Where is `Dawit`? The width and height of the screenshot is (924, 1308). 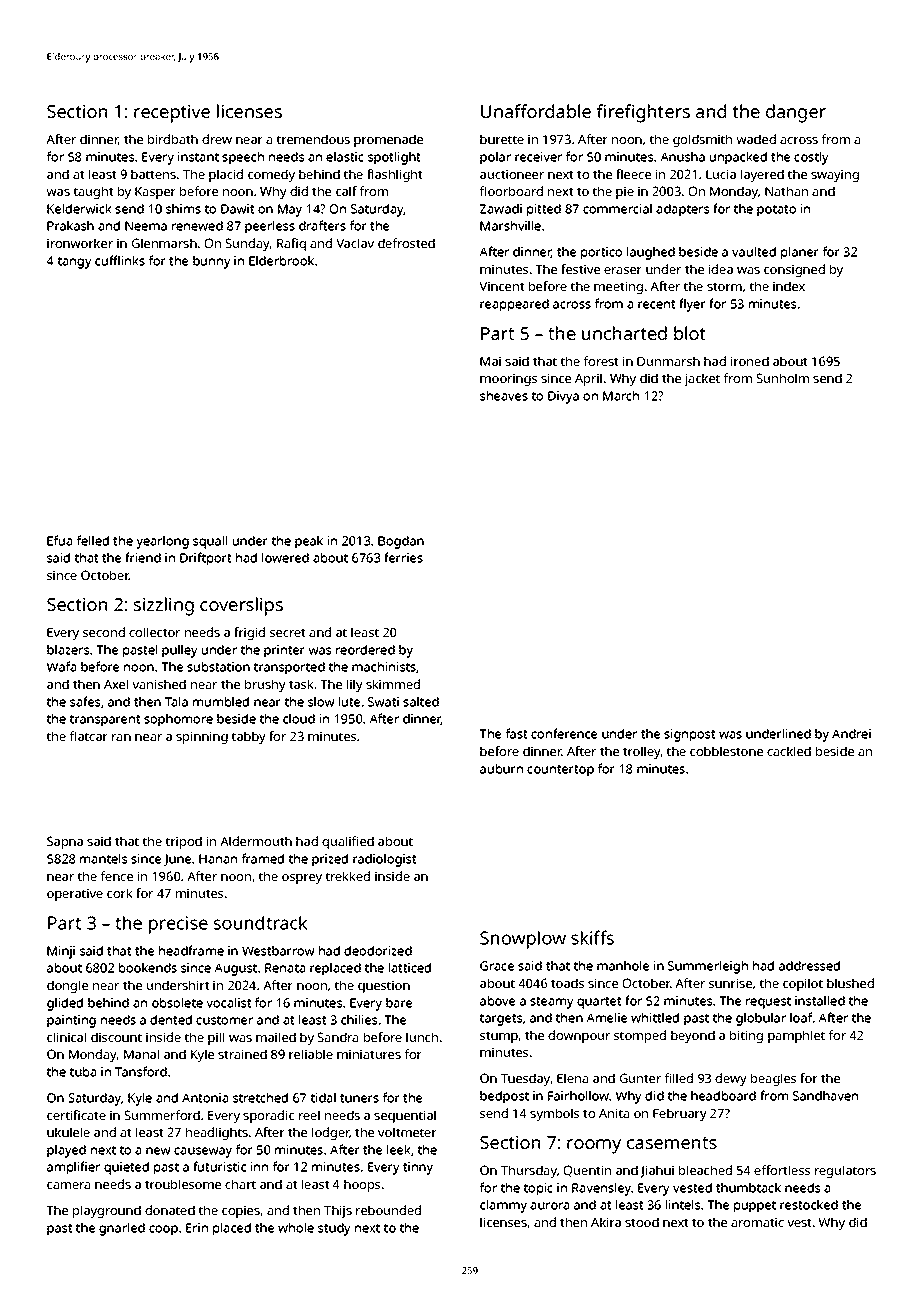 Dawit is located at coordinates (238, 209).
